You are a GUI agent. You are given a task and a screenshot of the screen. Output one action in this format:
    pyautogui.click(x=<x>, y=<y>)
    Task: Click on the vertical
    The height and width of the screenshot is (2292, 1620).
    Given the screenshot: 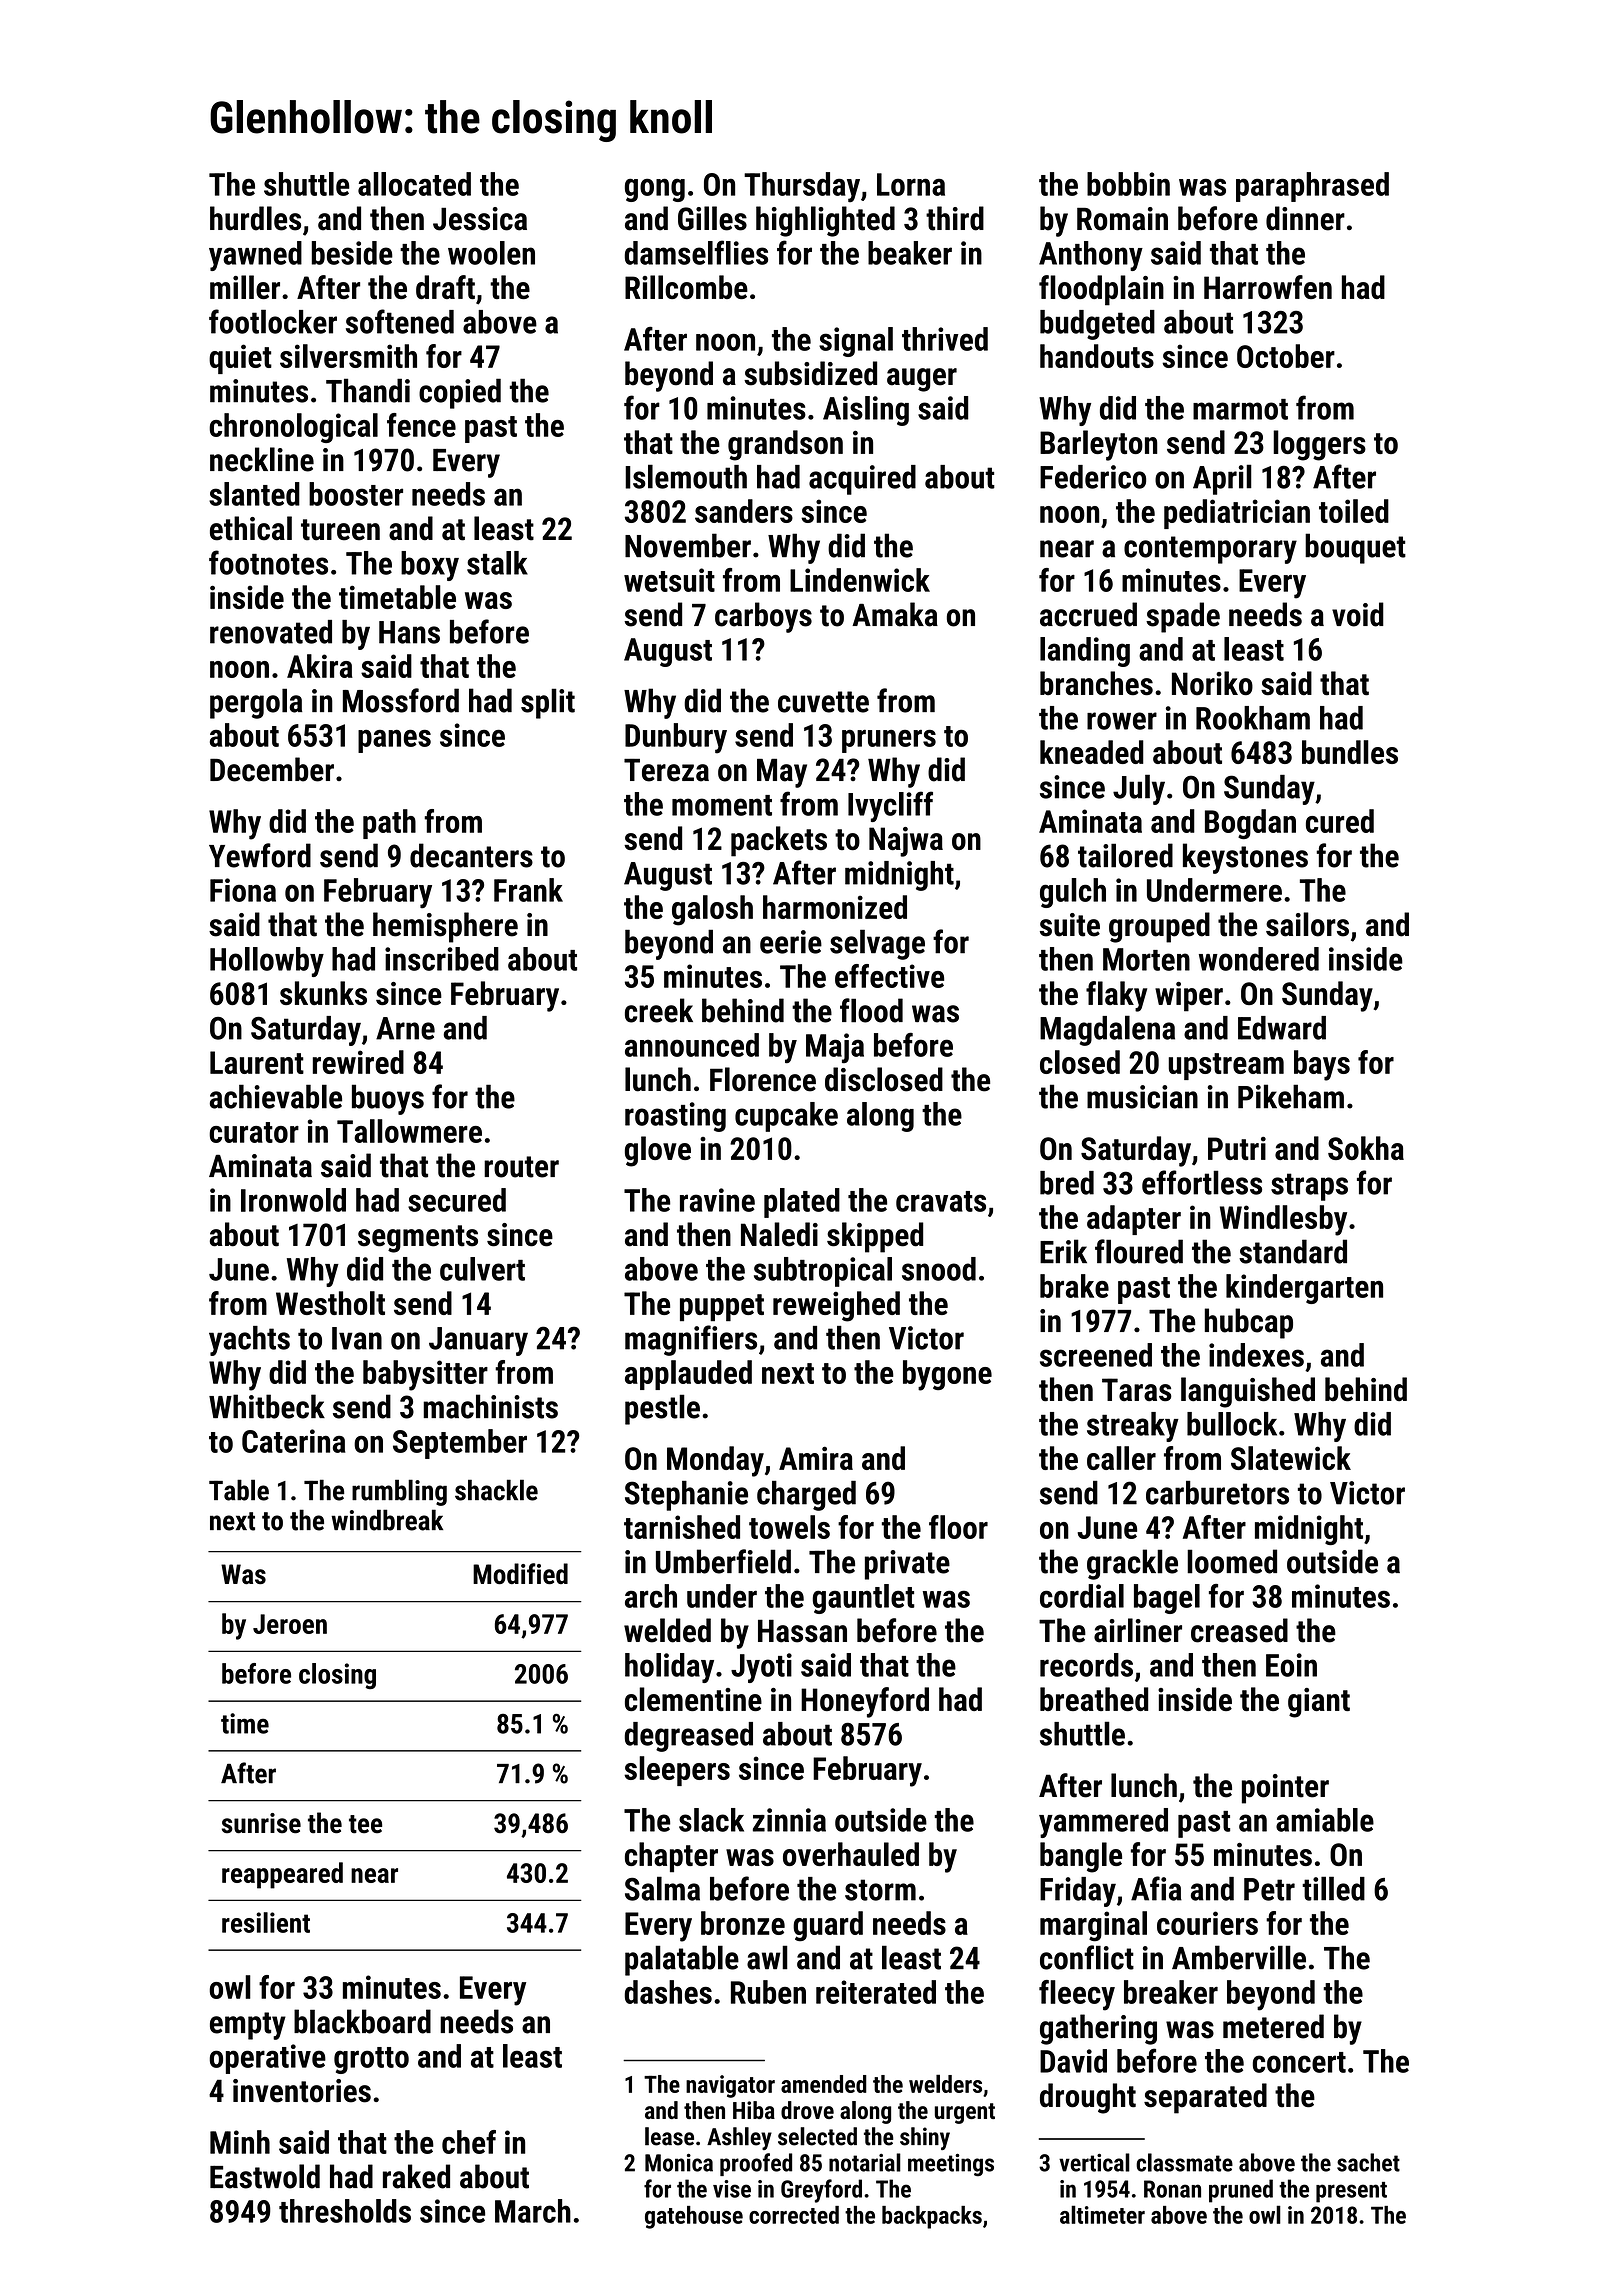 What is the action you would take?
    pyautogui.click(x=1094, y=2162)
